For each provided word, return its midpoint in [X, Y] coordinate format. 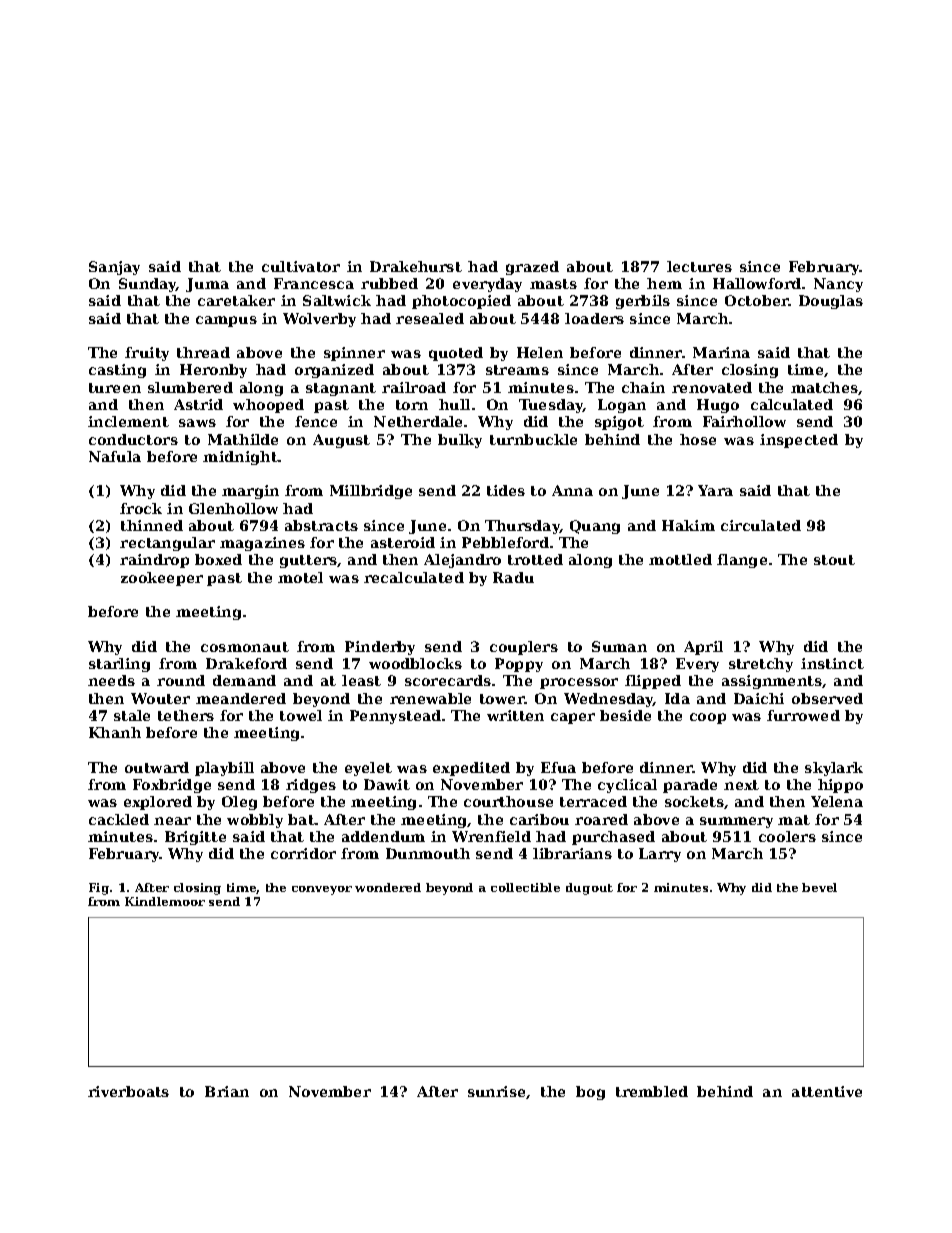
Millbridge [371, 492]
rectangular [167, 544]
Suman [619, 646]
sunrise [496, 1091]
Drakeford [246, 663]
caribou [539, 819]
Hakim [688, 525]
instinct [832, 663]
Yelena [837, 801]
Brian [227, 1091]
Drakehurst [416, 266]
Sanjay [114, 268]
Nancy [838, 285]
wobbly [255, 821]
